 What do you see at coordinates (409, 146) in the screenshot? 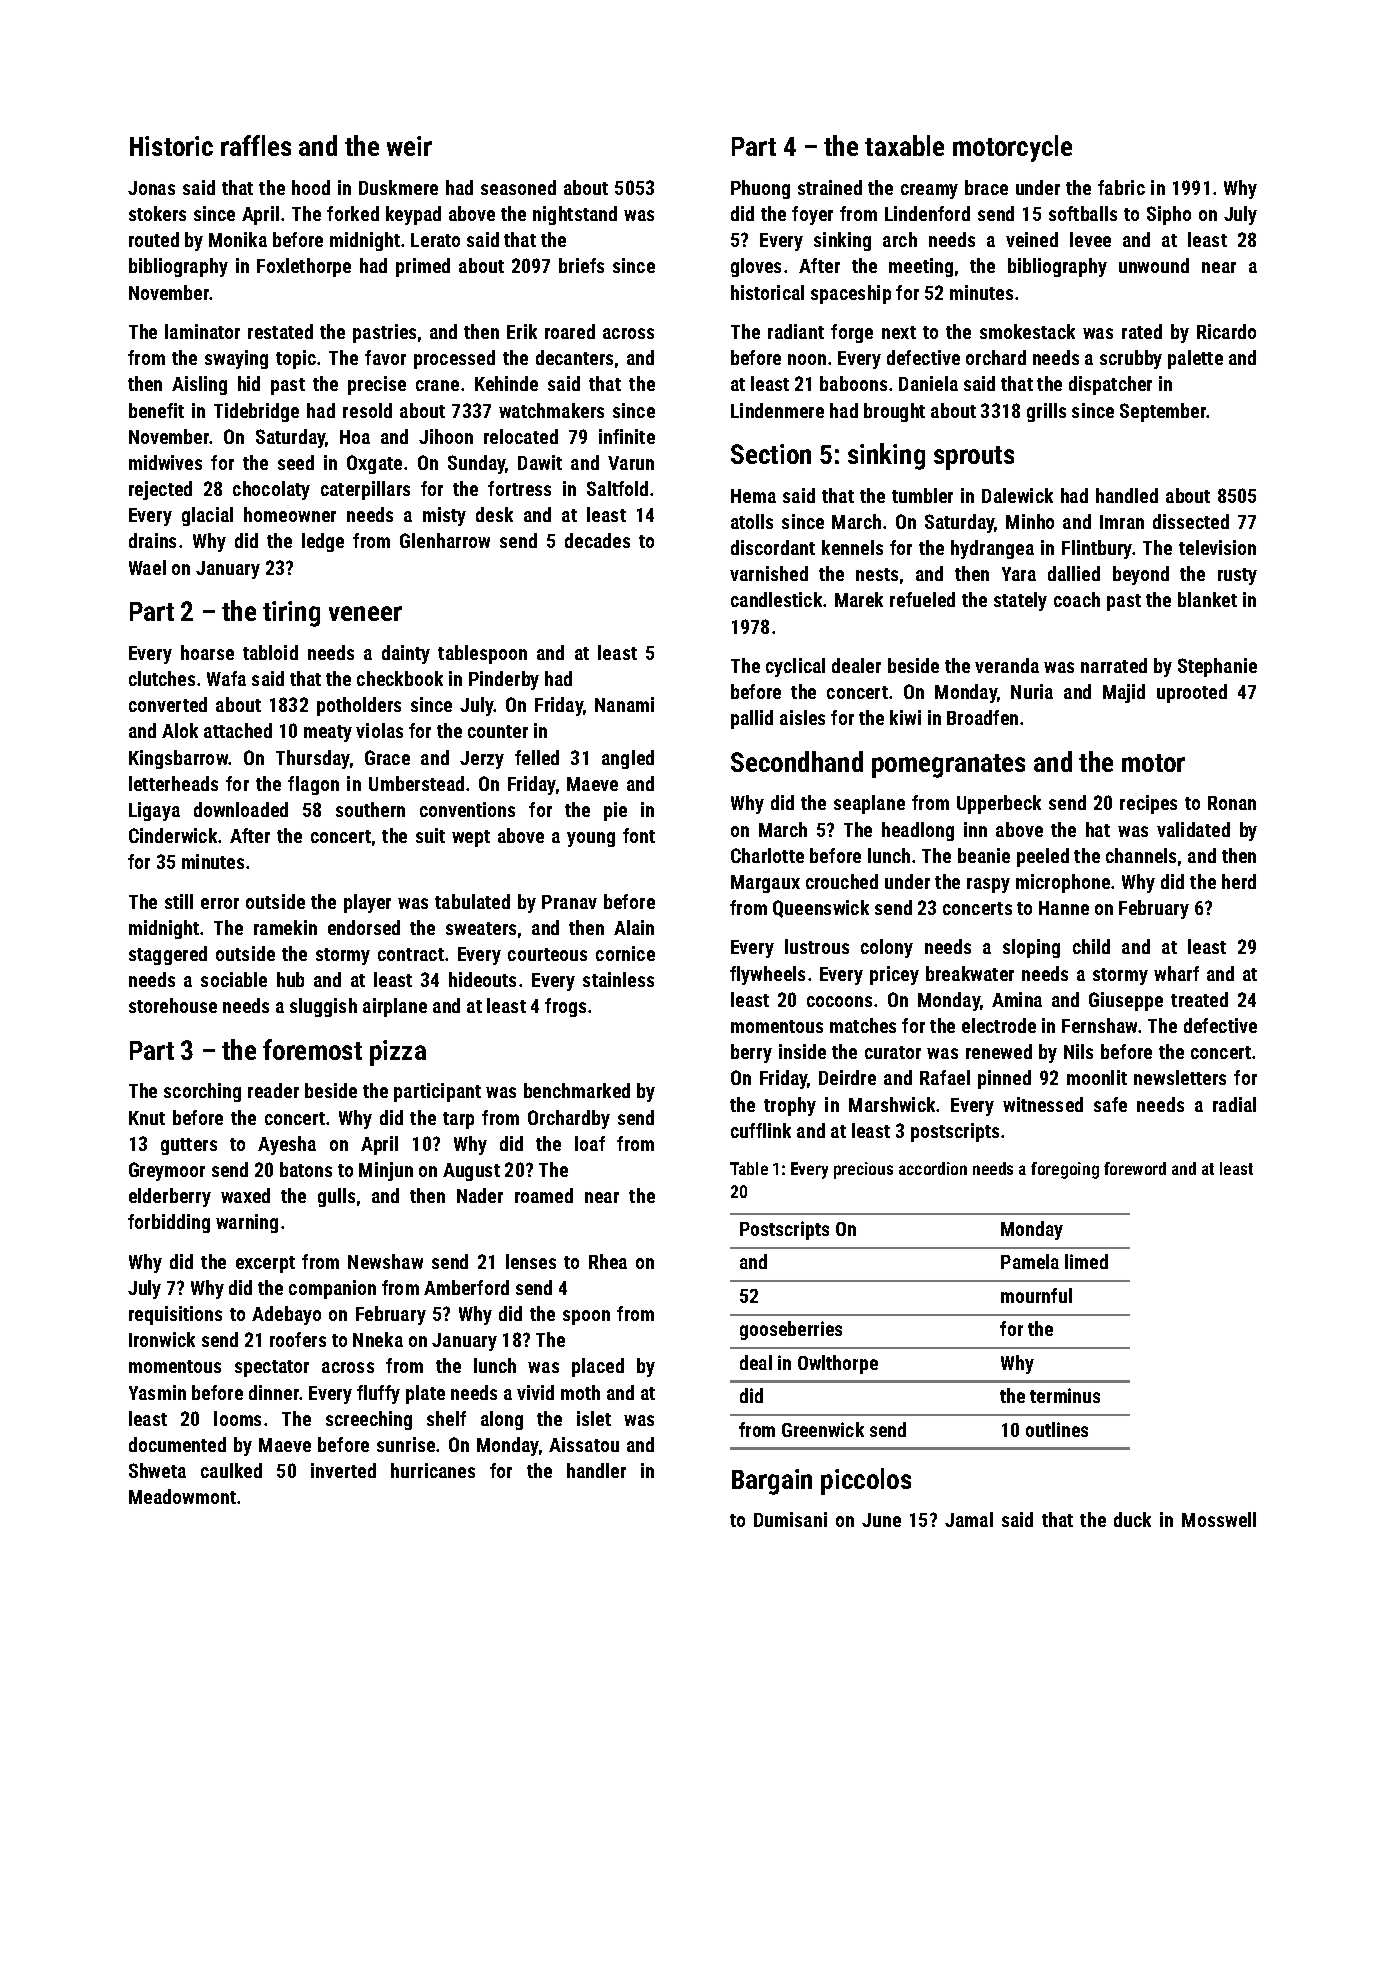
I see `weir` at bounding box center [409, 146].
